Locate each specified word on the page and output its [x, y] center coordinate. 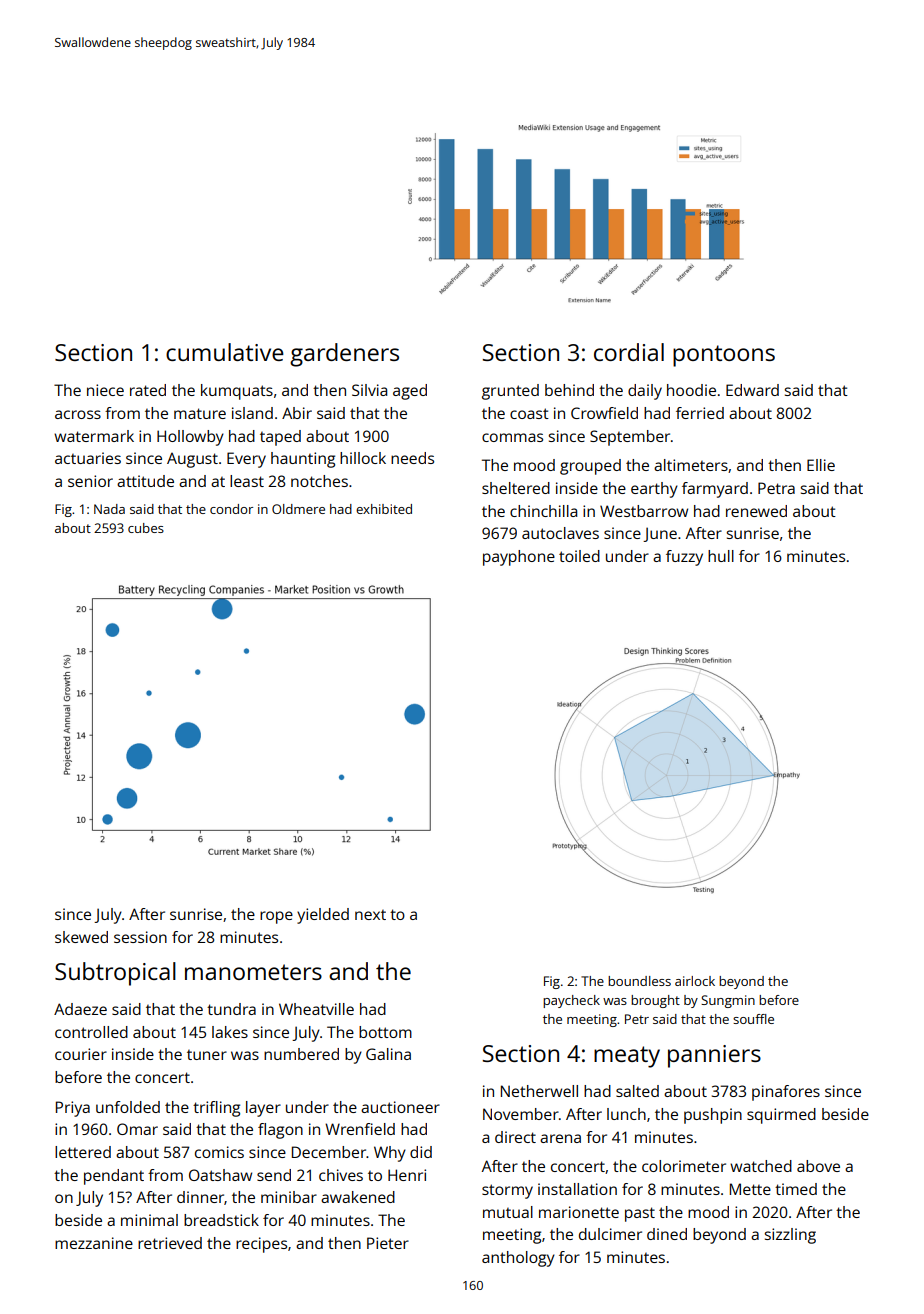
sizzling [790, 1236]
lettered [83, 1152]
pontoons [724, 356]
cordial [629, 352]
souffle [753, 1019]
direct [515, 1137]
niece [105, 390]
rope [276, 917]
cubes [146, 528]
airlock [695, 981]
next [370, 915]
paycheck [571, 1001]
